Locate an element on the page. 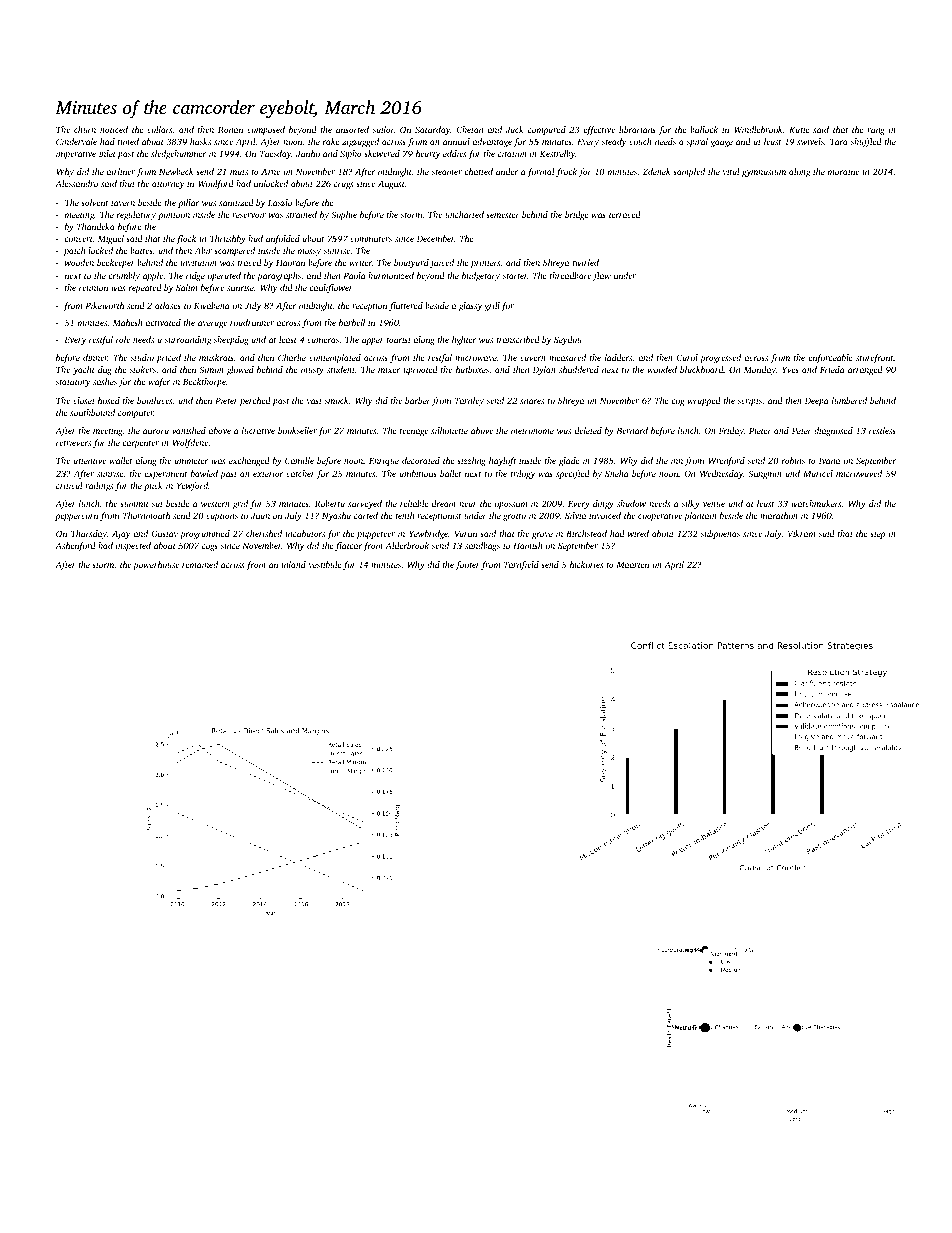 The image size is (952, 1233). footer is located at coordinates (467, 565).
